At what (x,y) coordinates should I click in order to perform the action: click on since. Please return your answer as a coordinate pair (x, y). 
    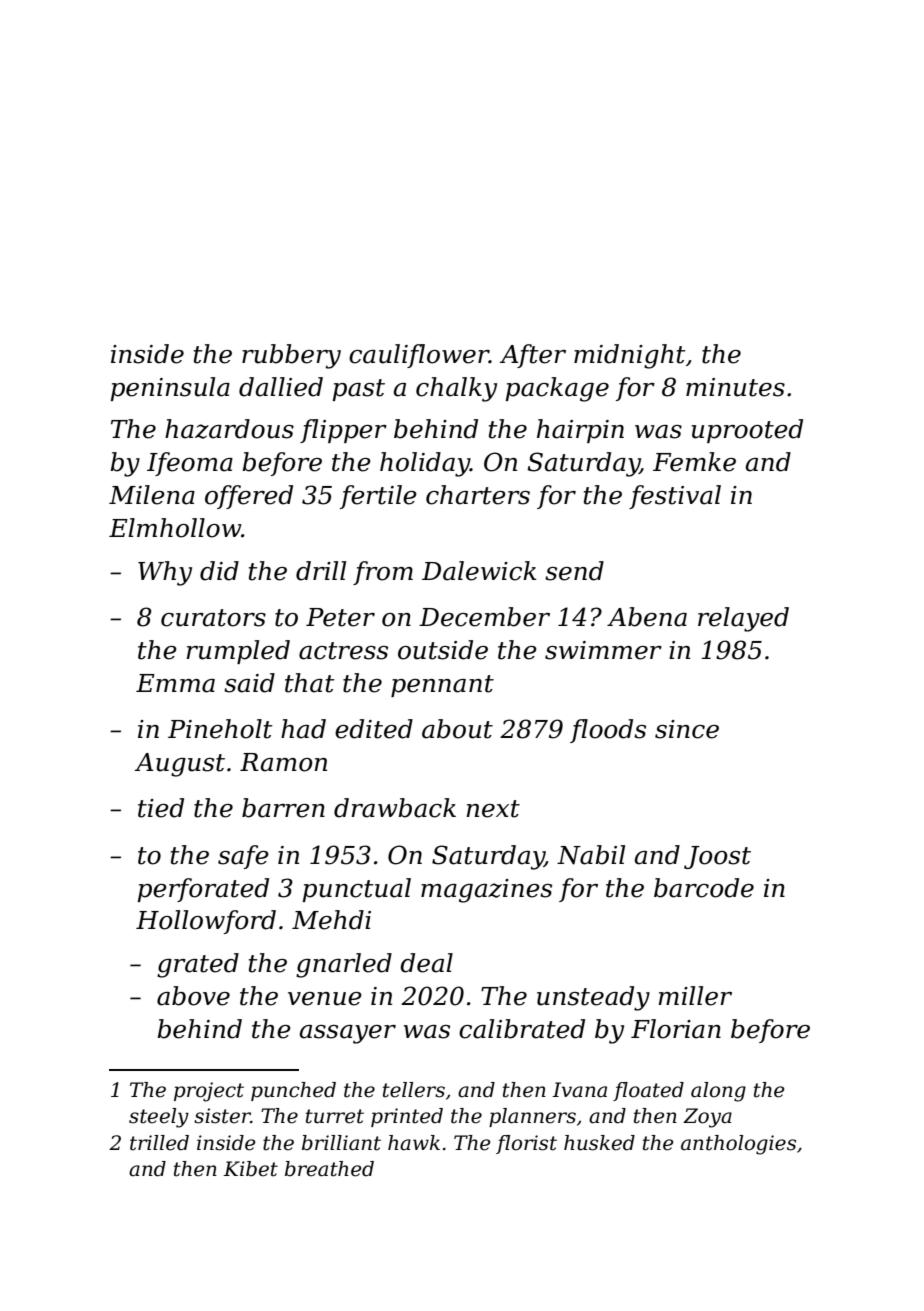
    Looking at the image, I should click on (687, 729).
